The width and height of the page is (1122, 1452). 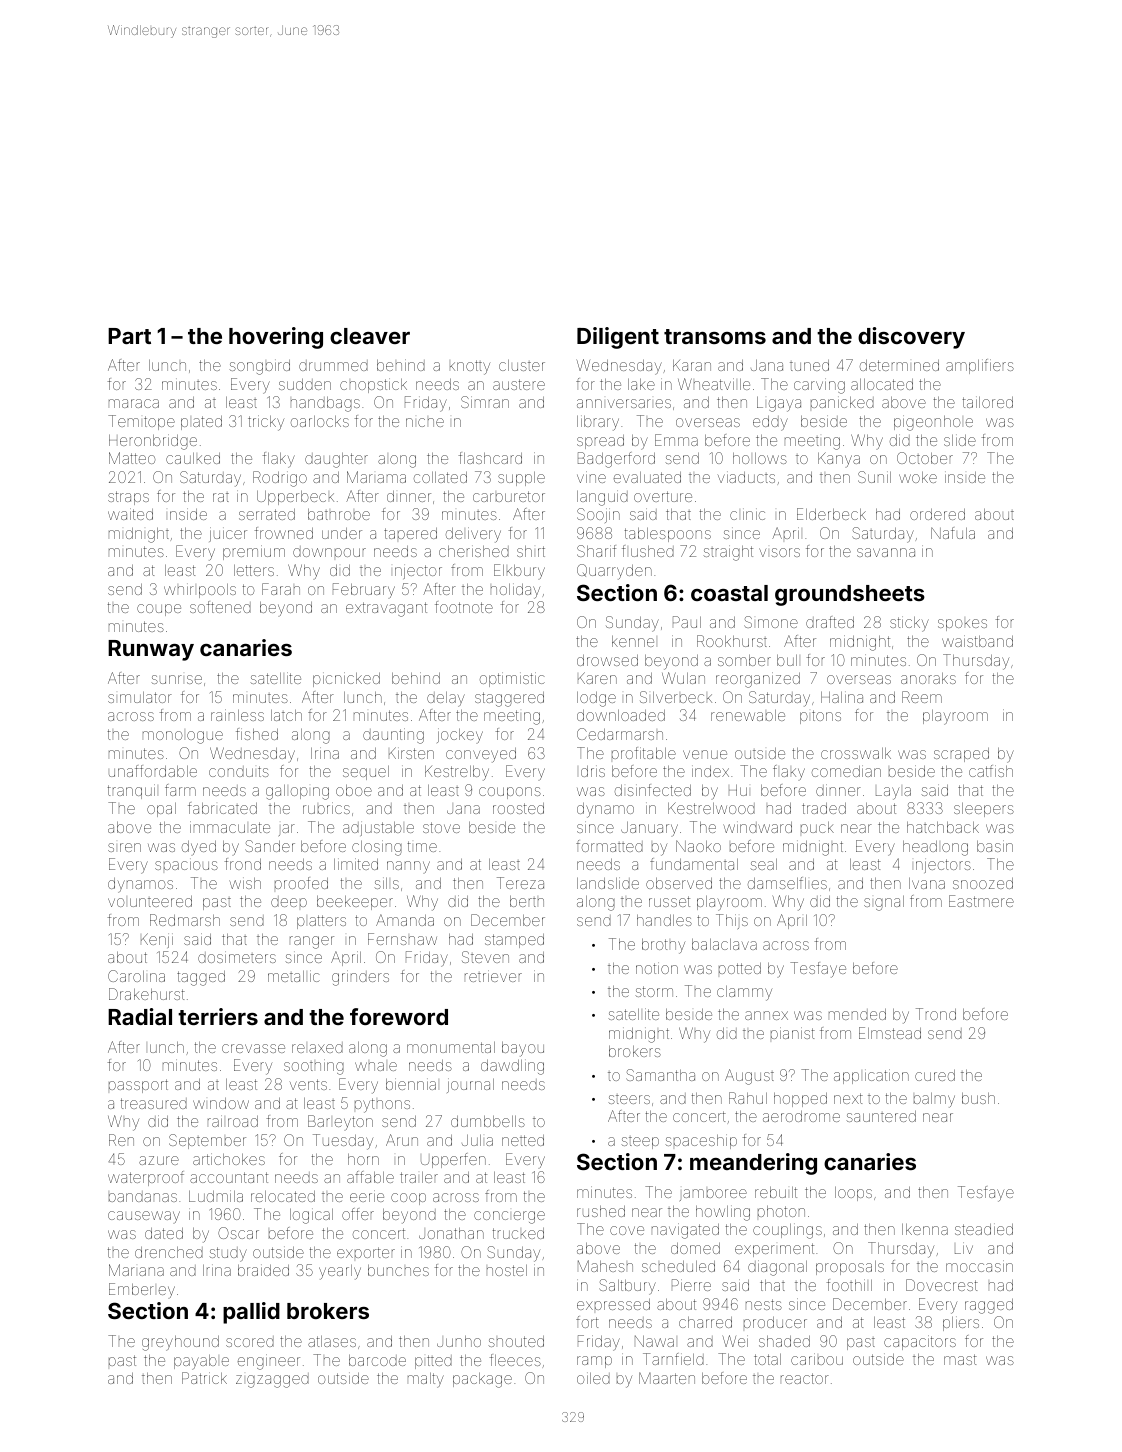 I want to click on formatted, so click(x=609, y=846).
